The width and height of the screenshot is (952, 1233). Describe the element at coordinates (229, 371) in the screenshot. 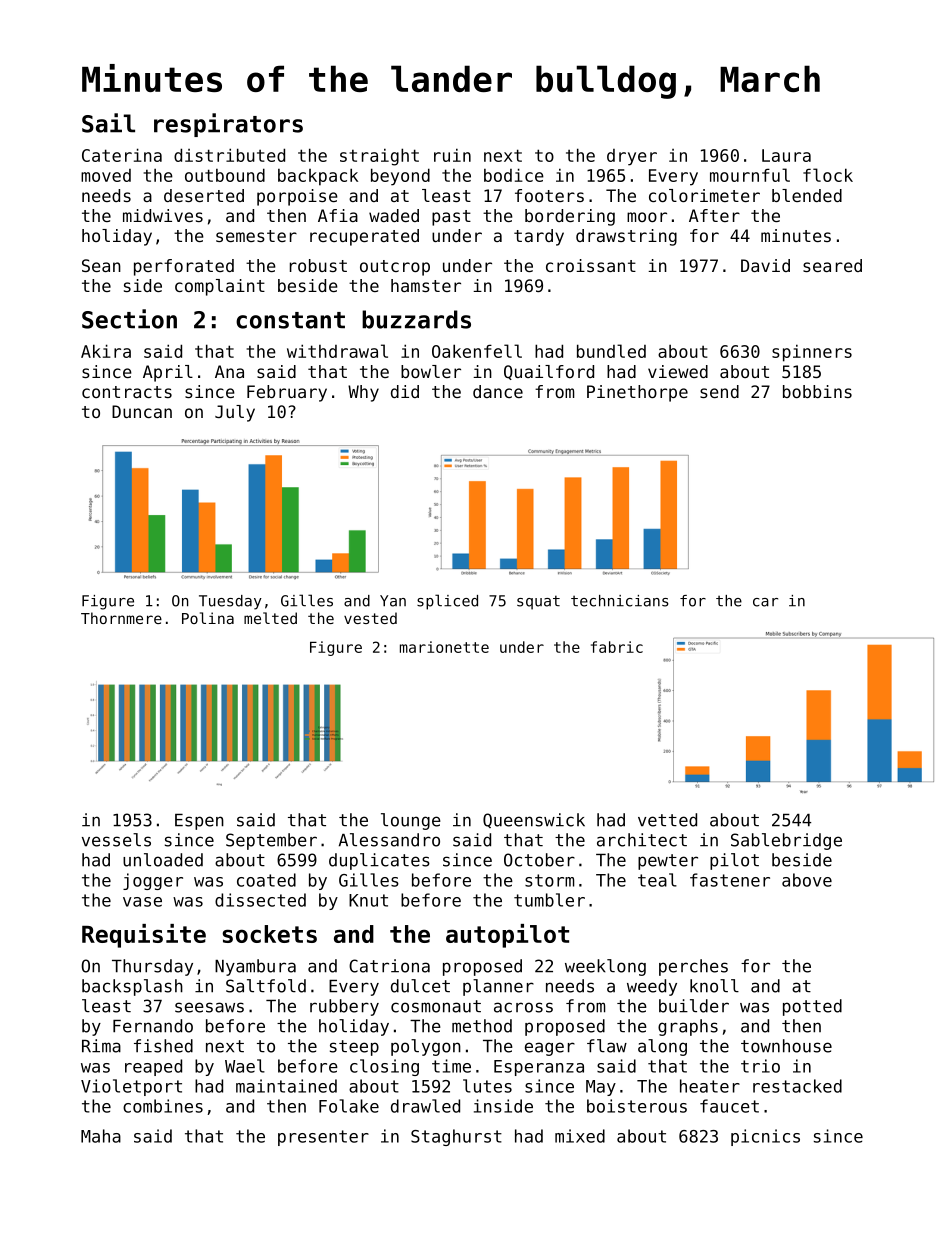

I see `Ana` at that location.
